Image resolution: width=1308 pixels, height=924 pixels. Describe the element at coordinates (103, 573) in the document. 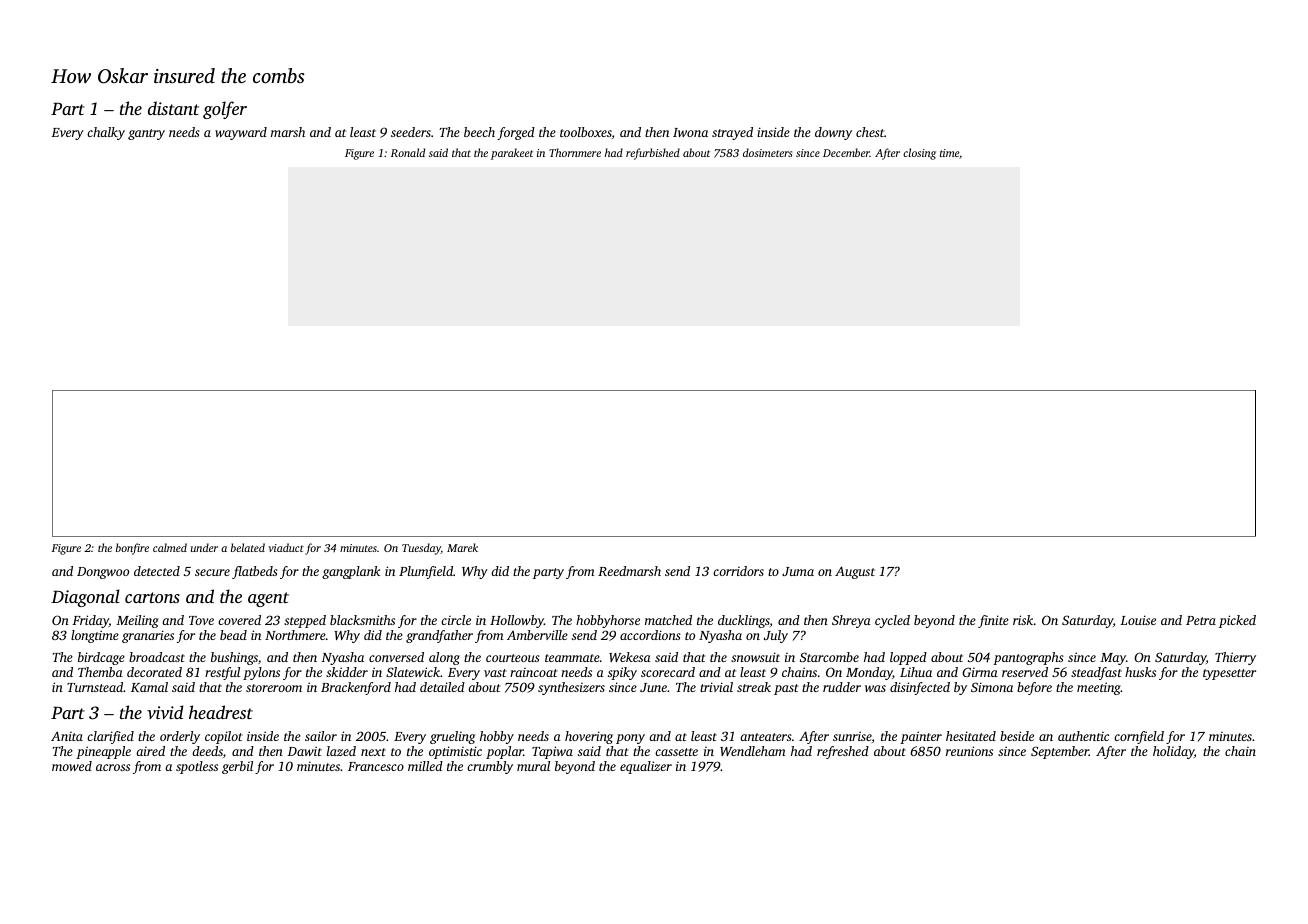

I see `Dongwoo` at that location.
